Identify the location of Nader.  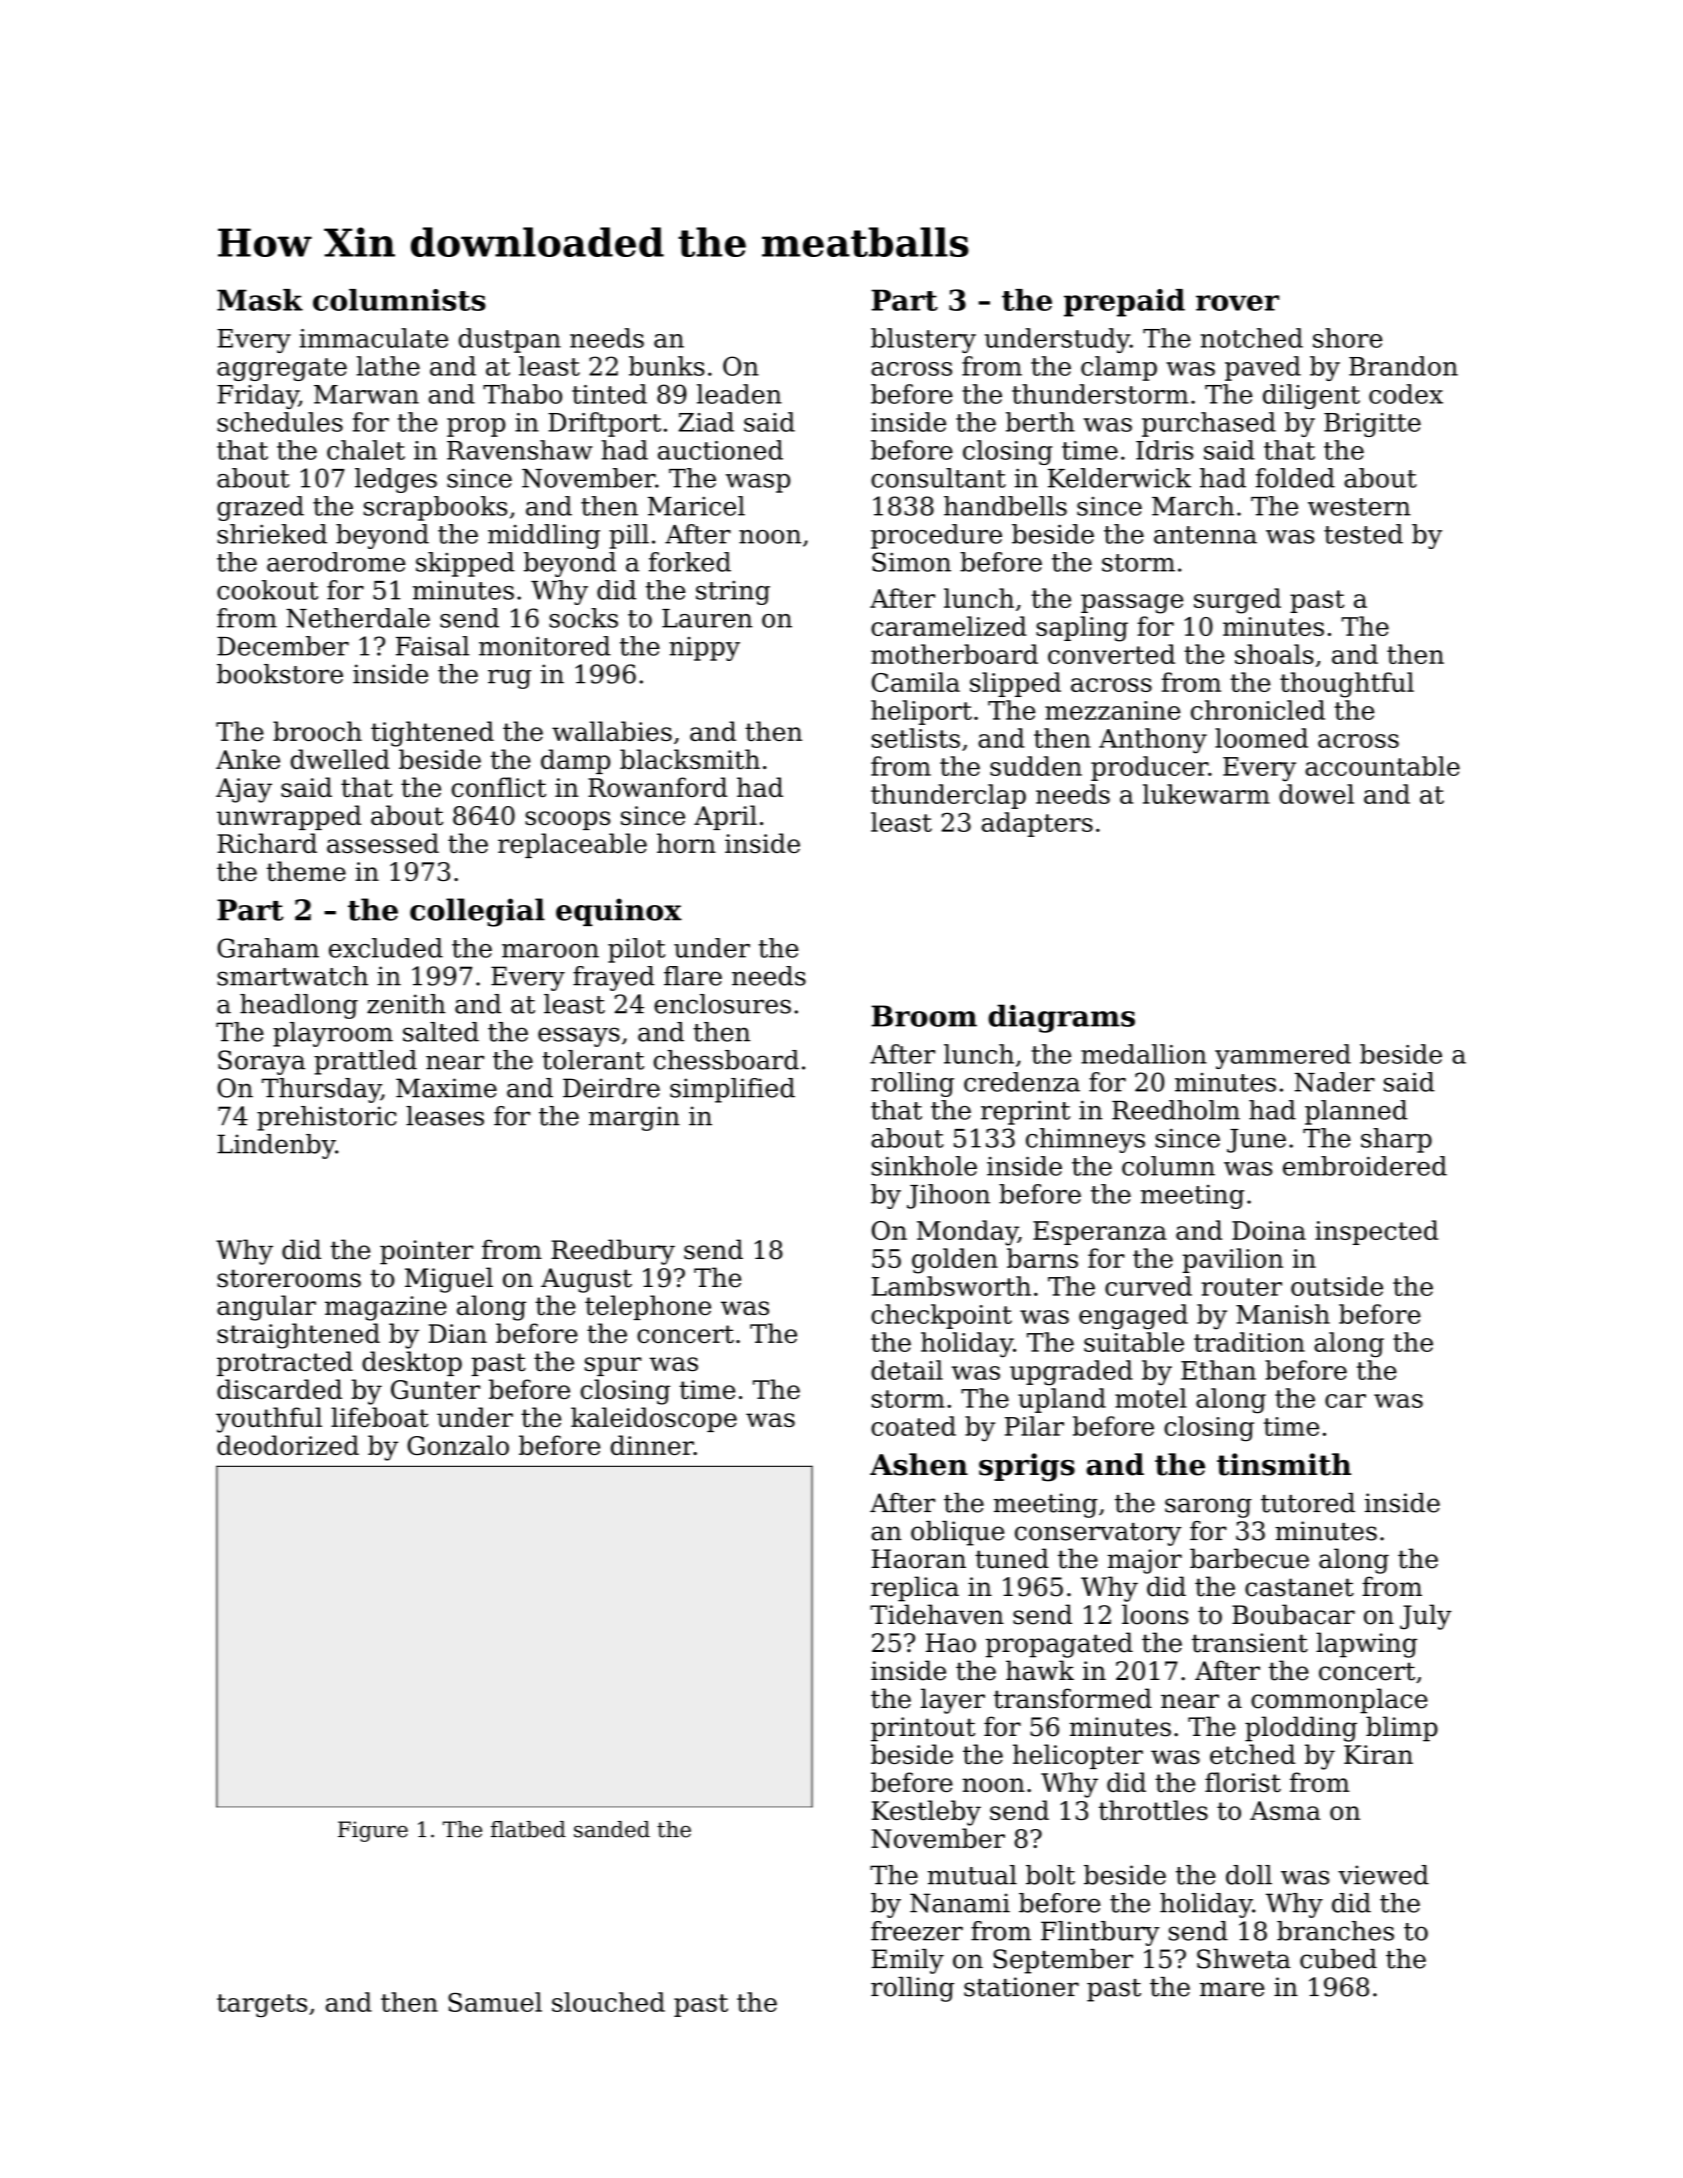
(1334, 1082).
